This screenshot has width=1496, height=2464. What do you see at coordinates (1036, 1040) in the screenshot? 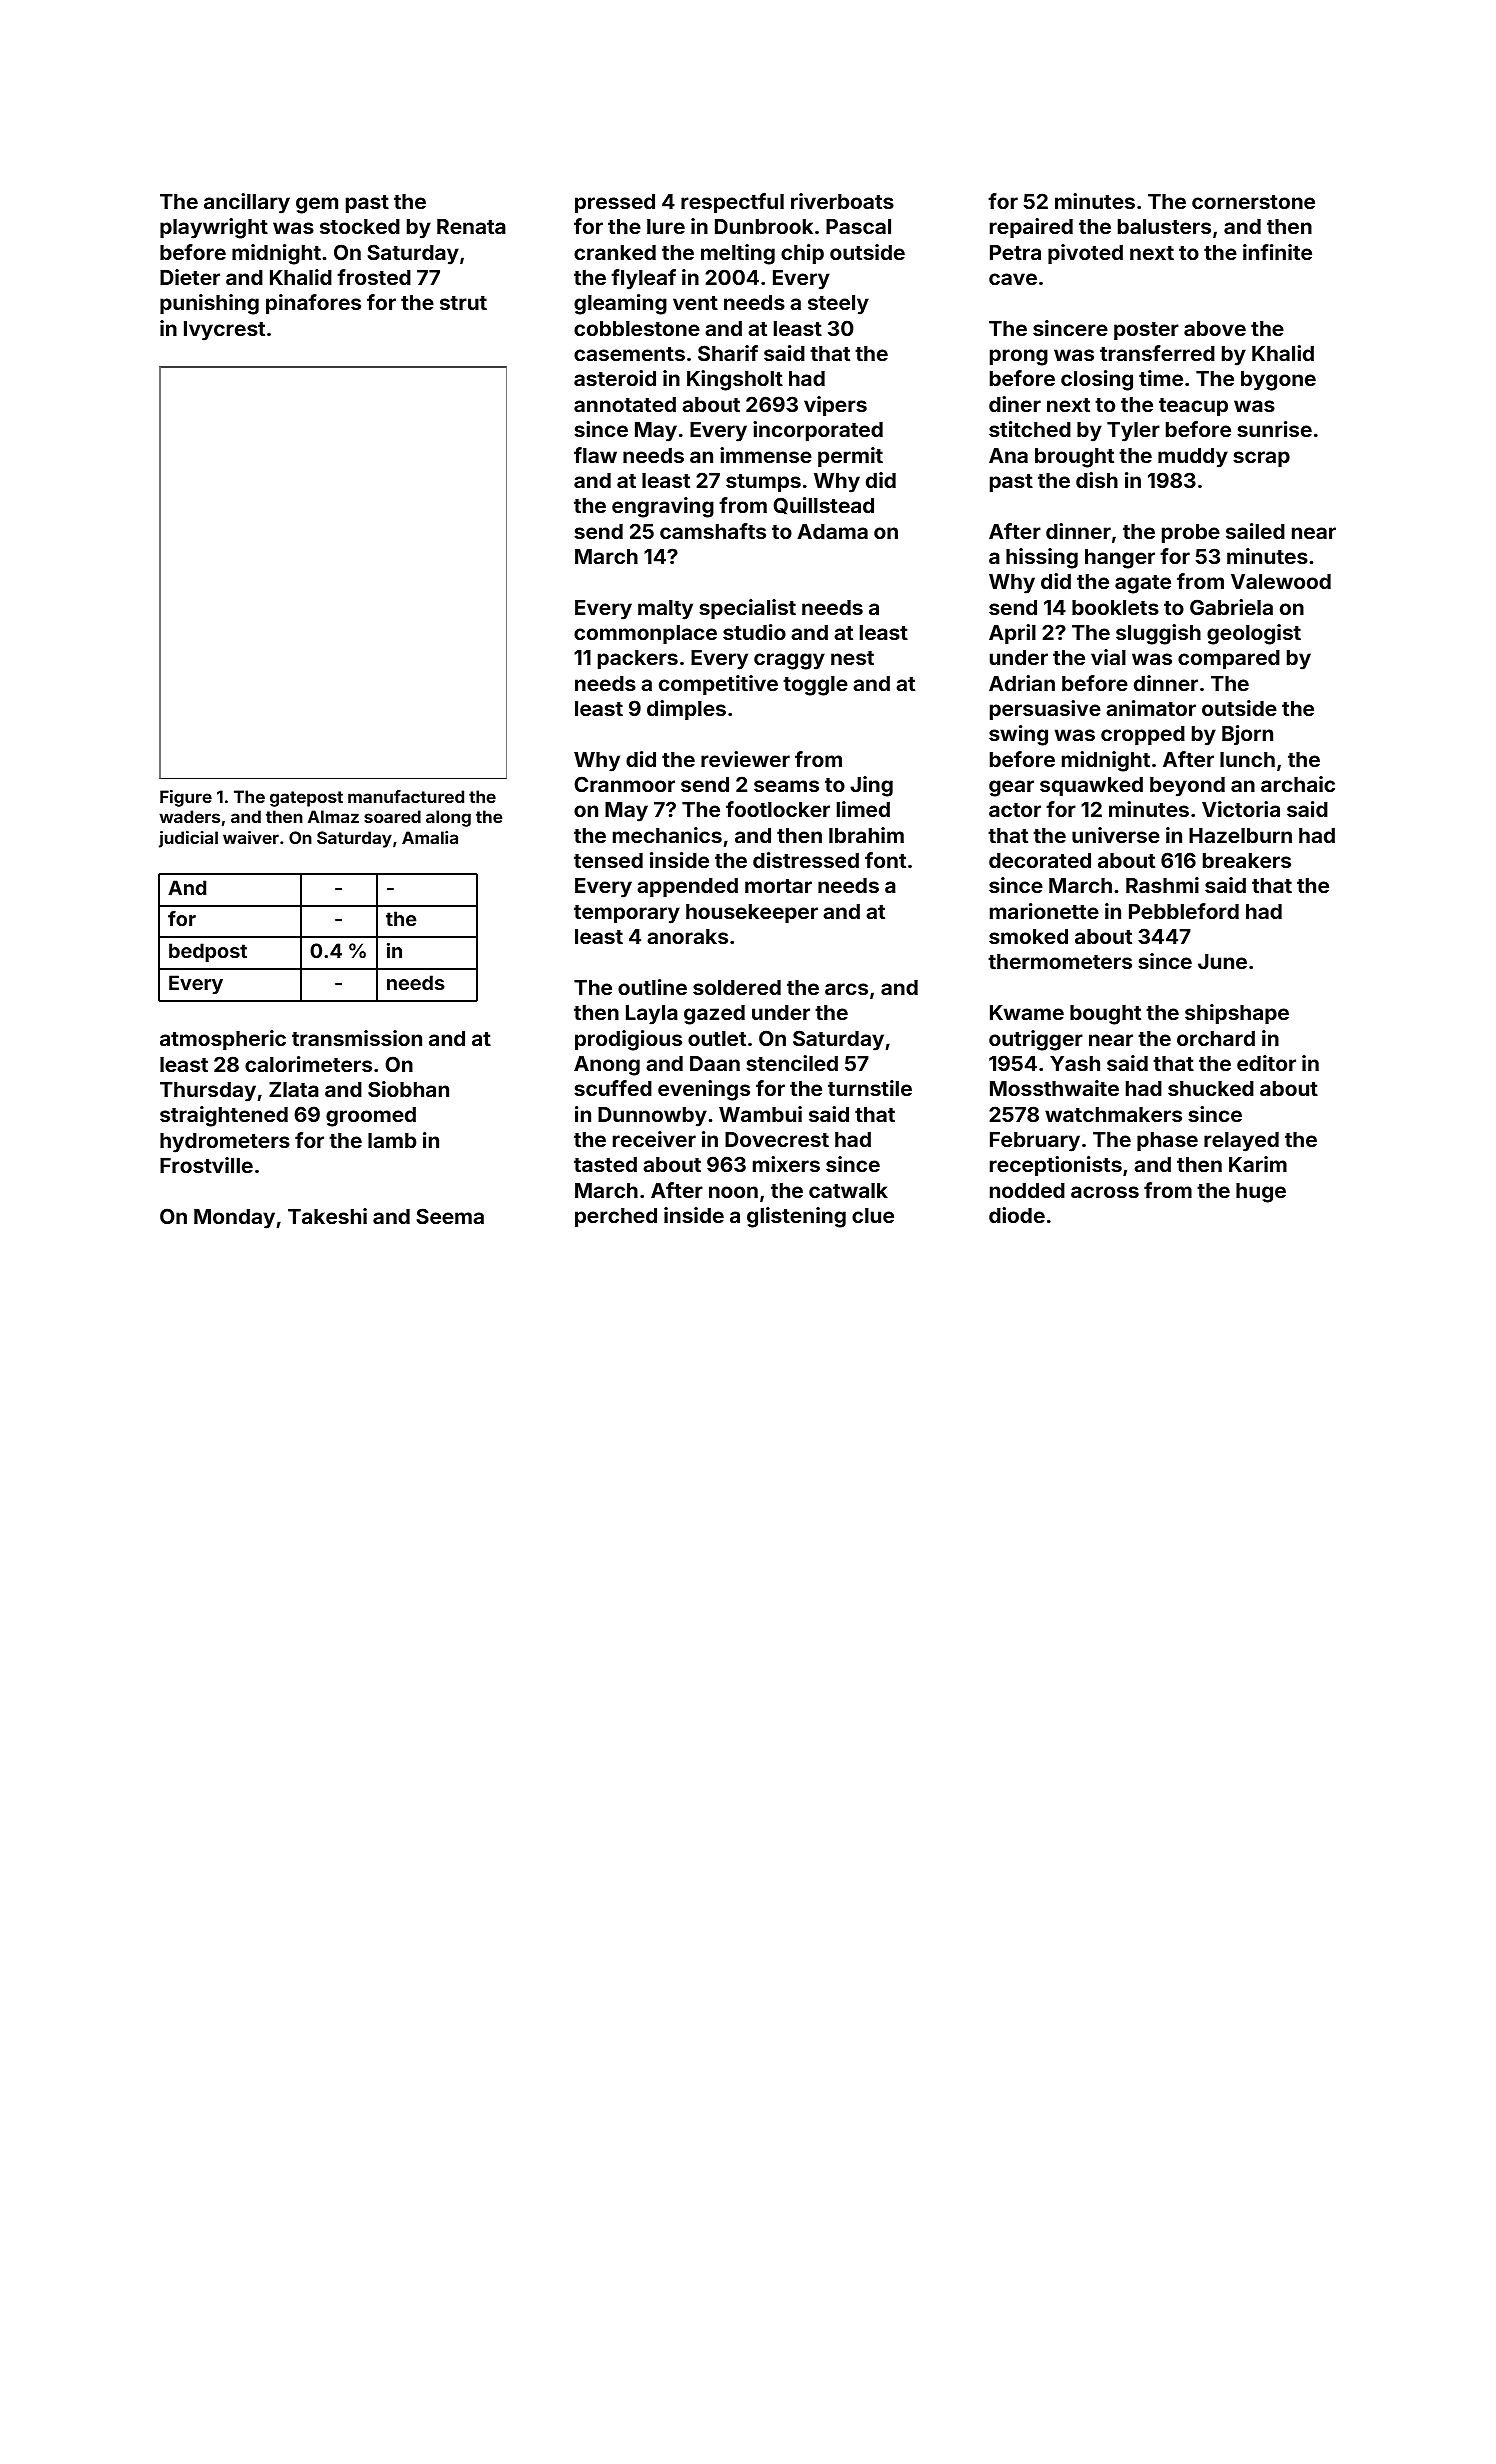
I see `outrigger` at bounding box center [1036, 1040].
